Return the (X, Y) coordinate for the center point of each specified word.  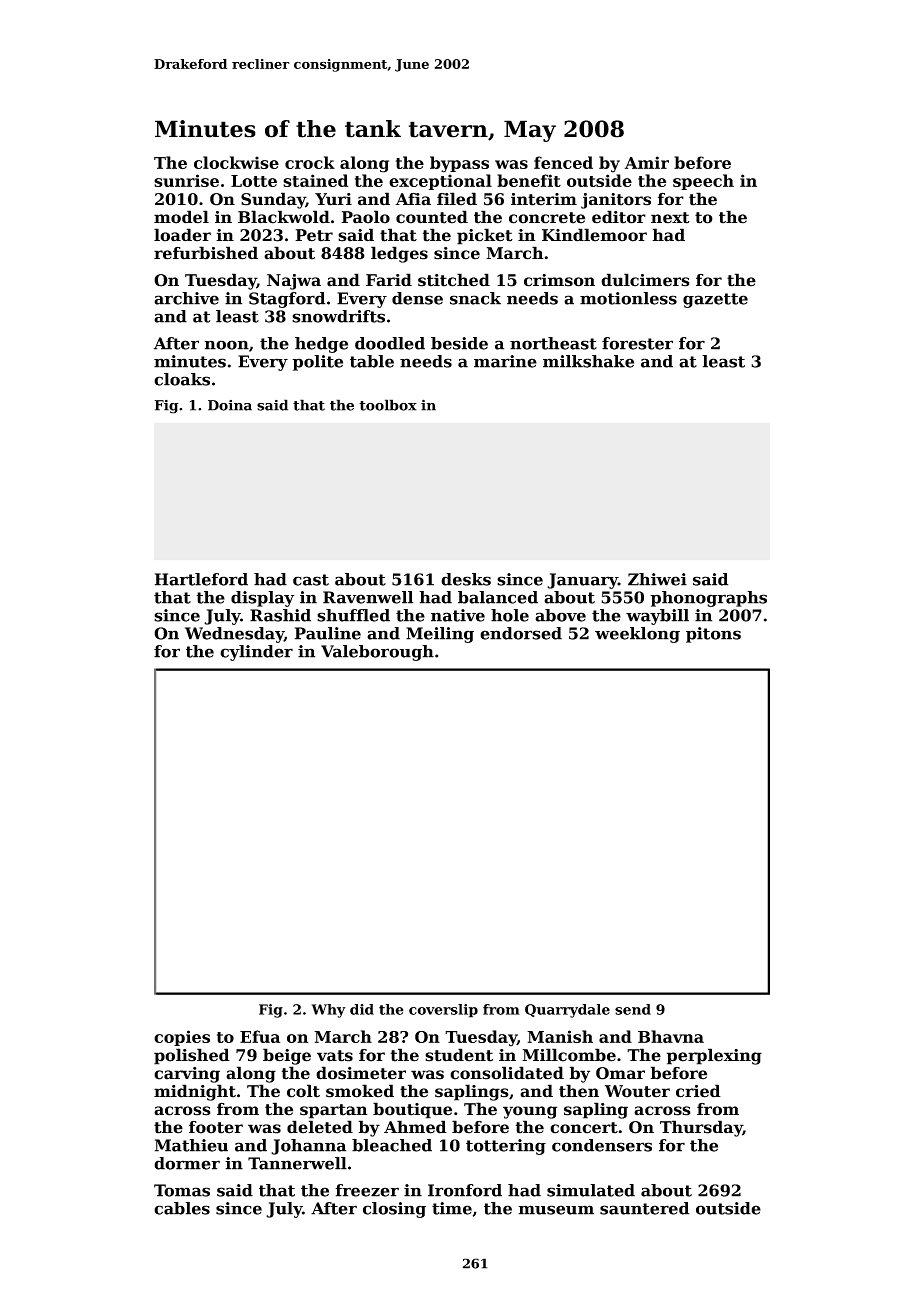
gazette (715, 300)
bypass (459, 164)
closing (394, 1210)
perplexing (714, 1056)
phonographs (708, 599)
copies (182, 1038)
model (181, 217)
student (459, 1055)
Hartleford (201, 579)
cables (182, 1208)
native (458, 615)
